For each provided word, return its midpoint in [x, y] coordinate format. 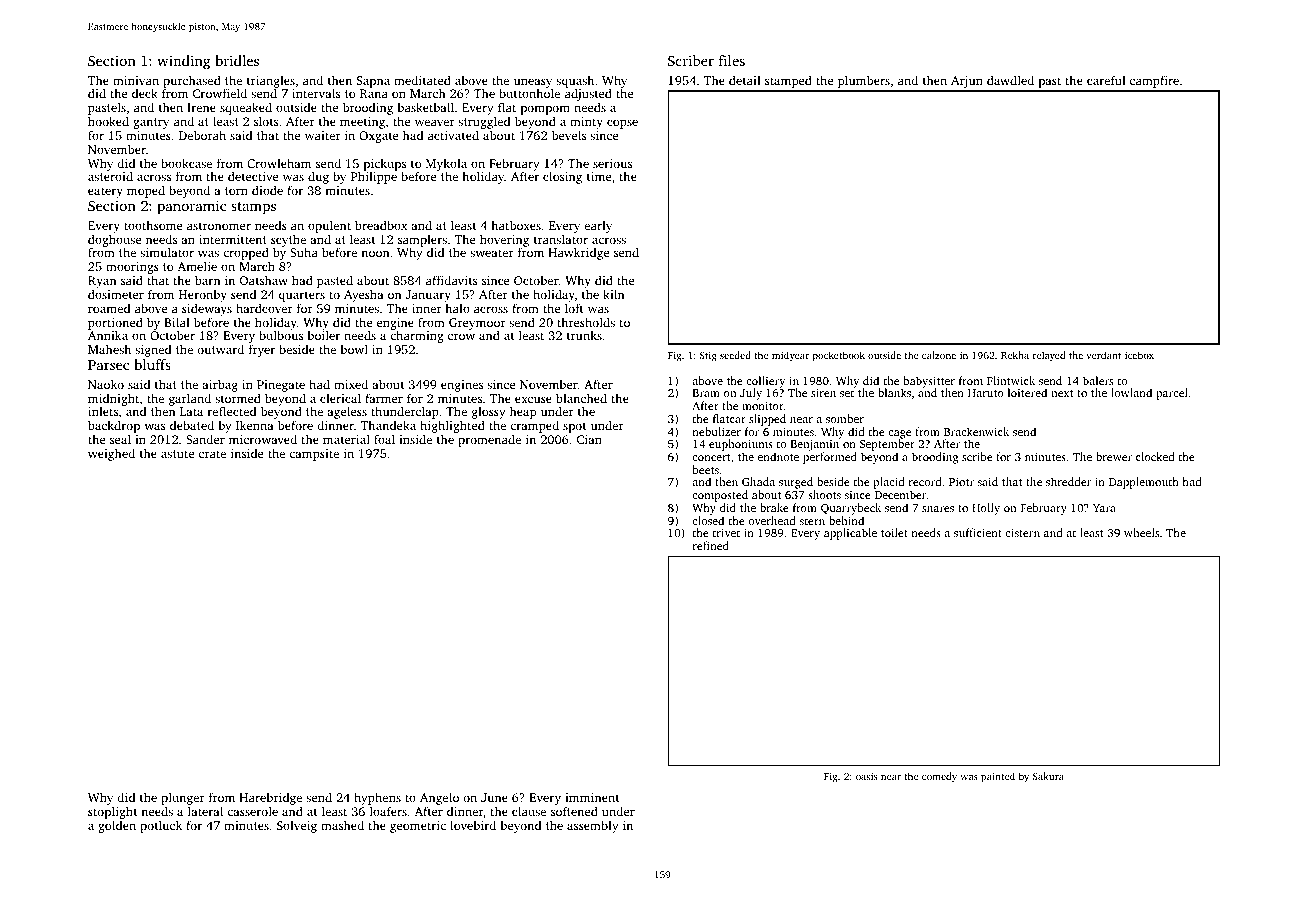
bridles [237, 60]
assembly [592, 826]
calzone [939, 355]
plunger [183, 798]
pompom [545, 110]
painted [998, 777]
